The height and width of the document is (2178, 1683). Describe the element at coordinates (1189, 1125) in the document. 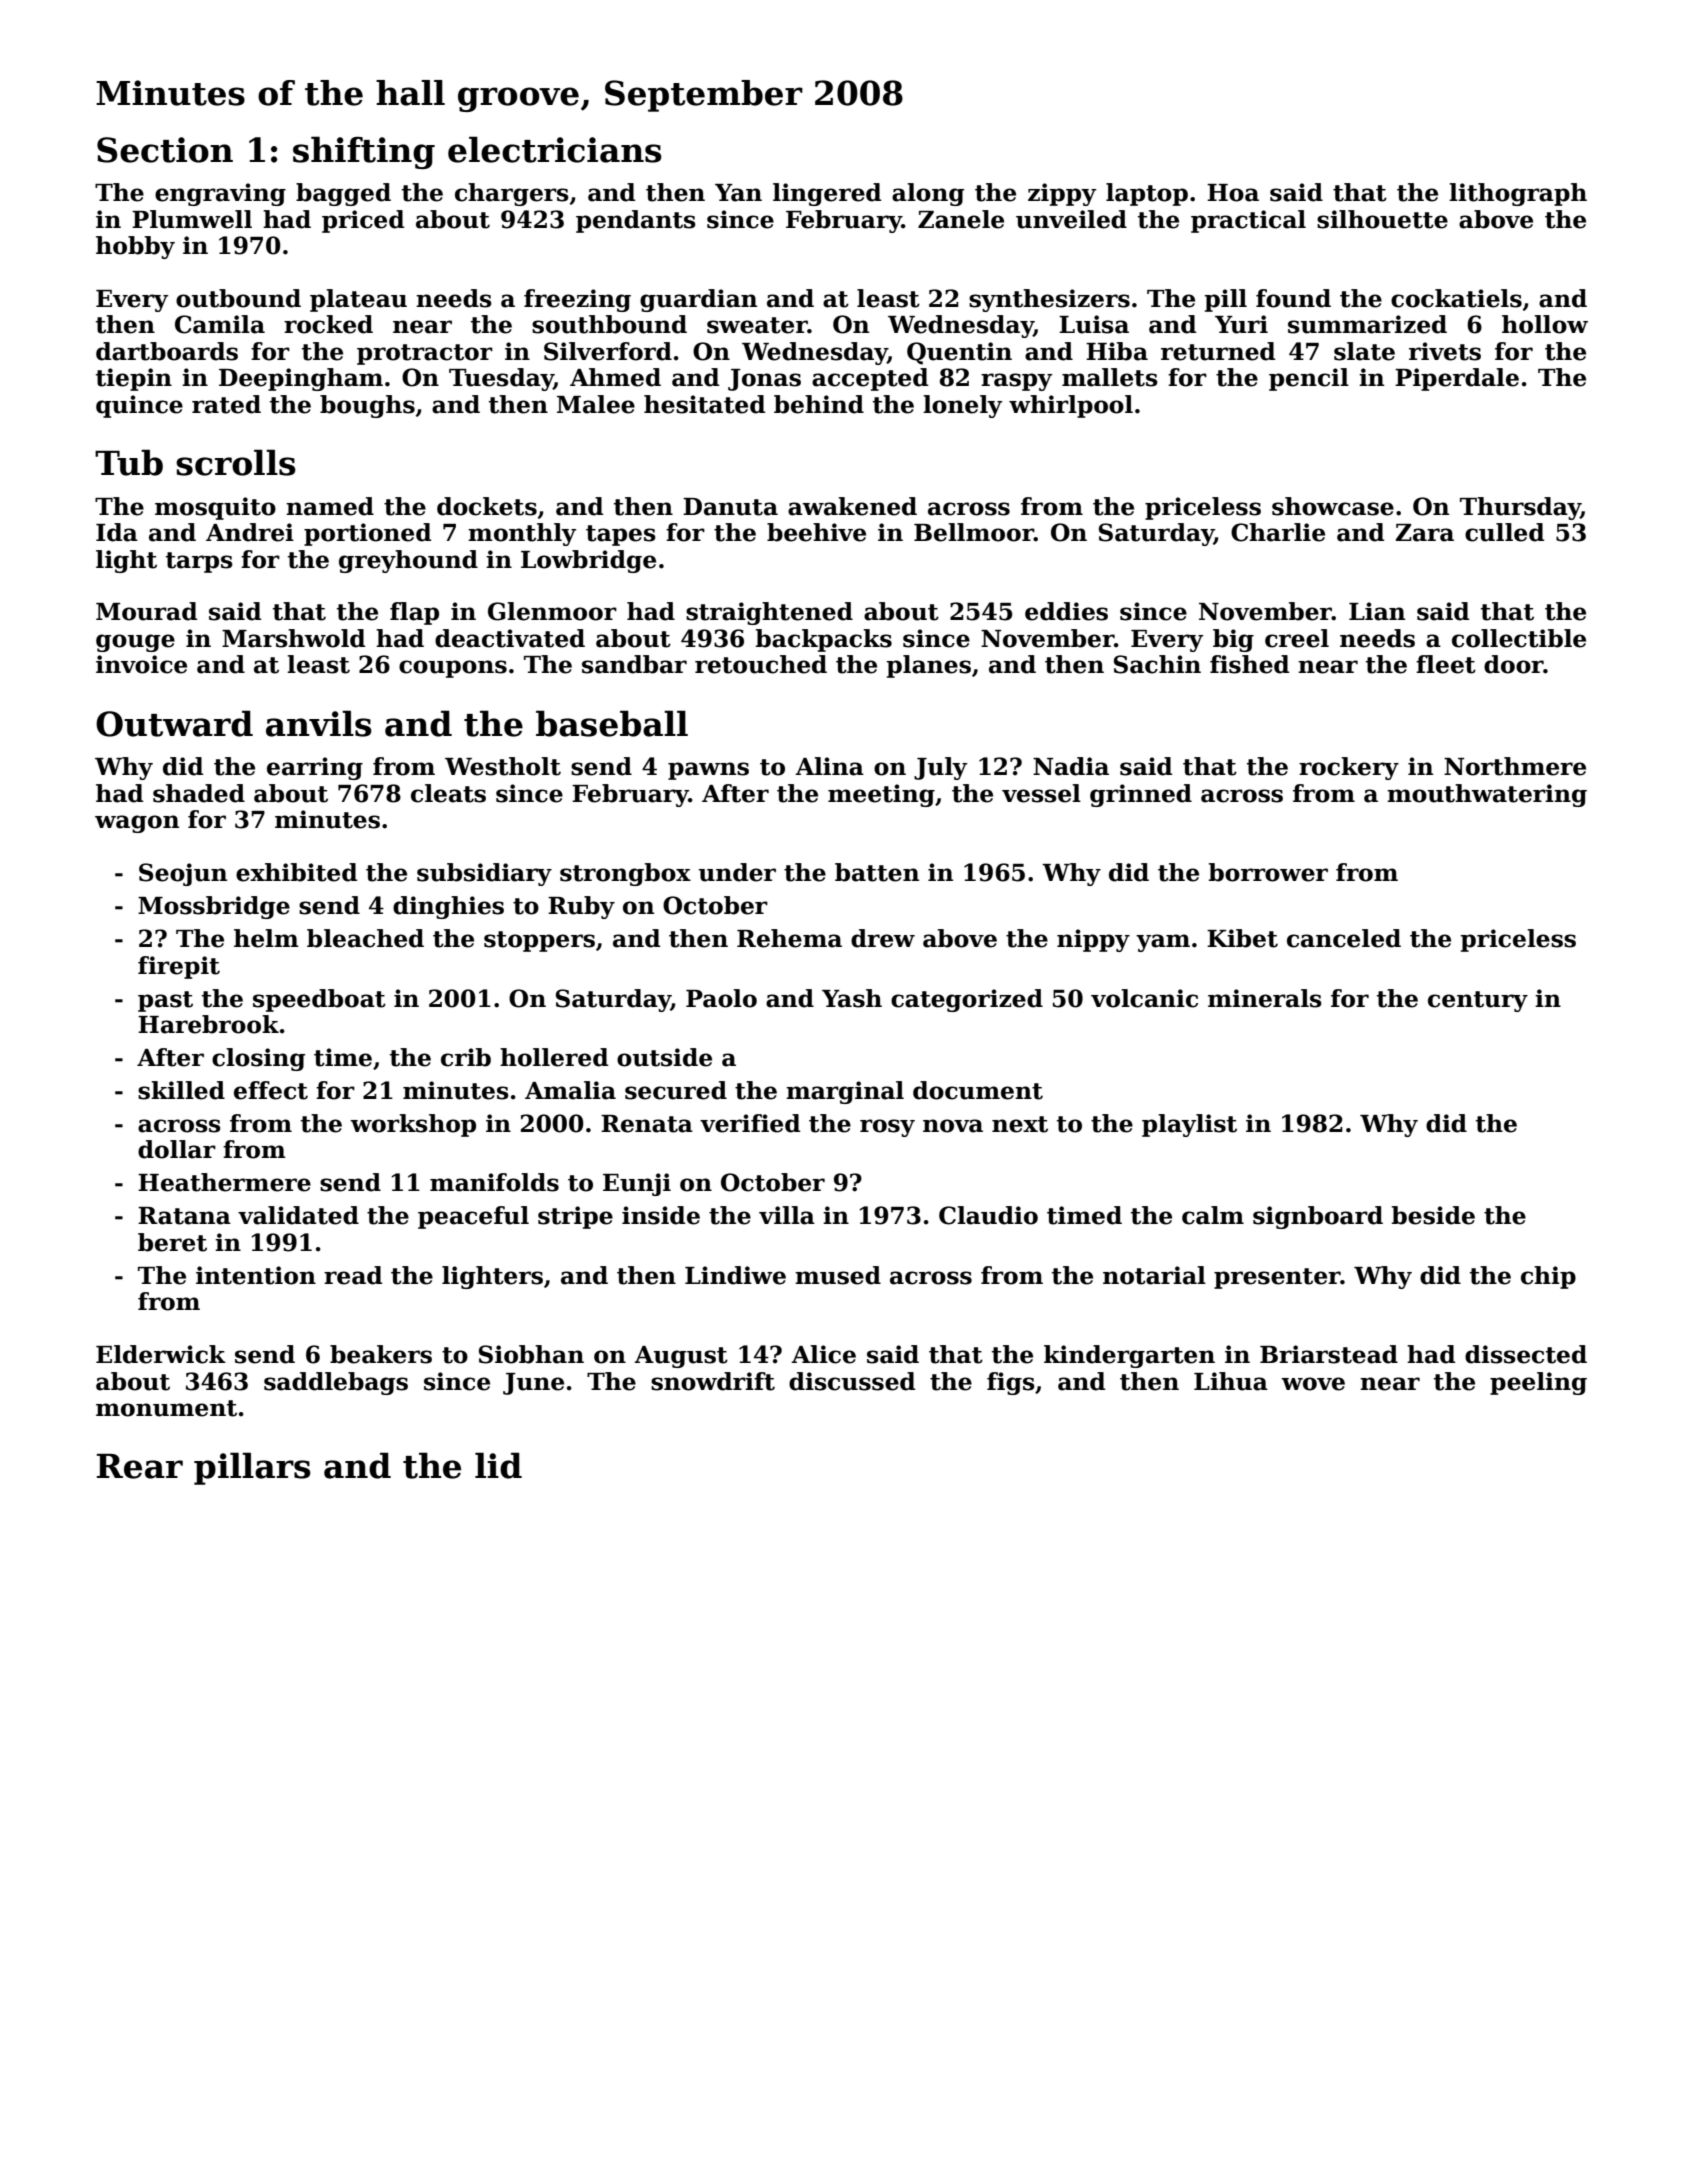

I see `playlist` at that location.
